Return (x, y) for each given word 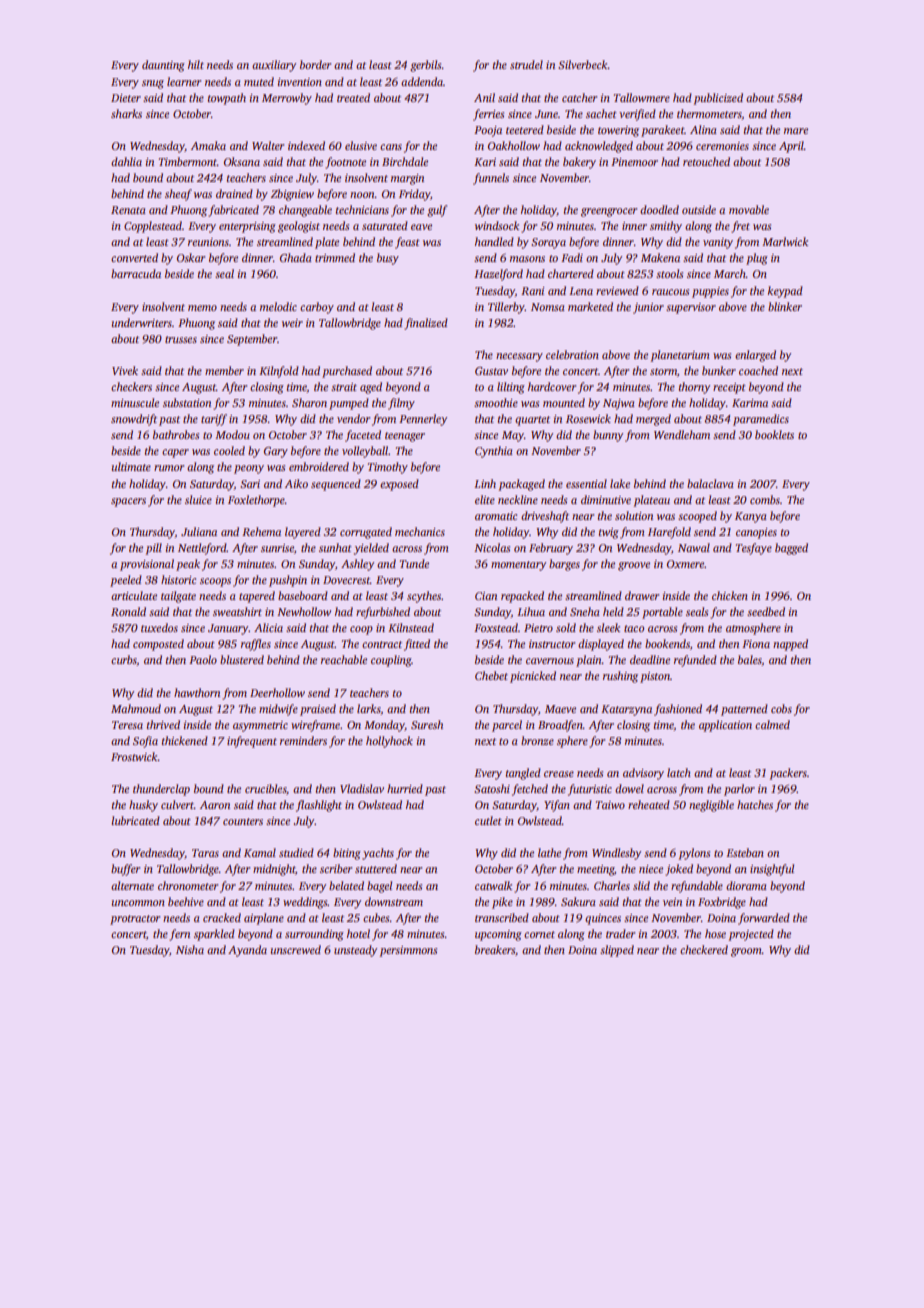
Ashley (357, 565)
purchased (347, 372)
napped (790, 645)
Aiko (296, 483)
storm (663, 371)
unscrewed (296, 949)
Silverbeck (583, 64)
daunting (163, 66)
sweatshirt (237, 611)
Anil (484, 97)
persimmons (408, 951)
